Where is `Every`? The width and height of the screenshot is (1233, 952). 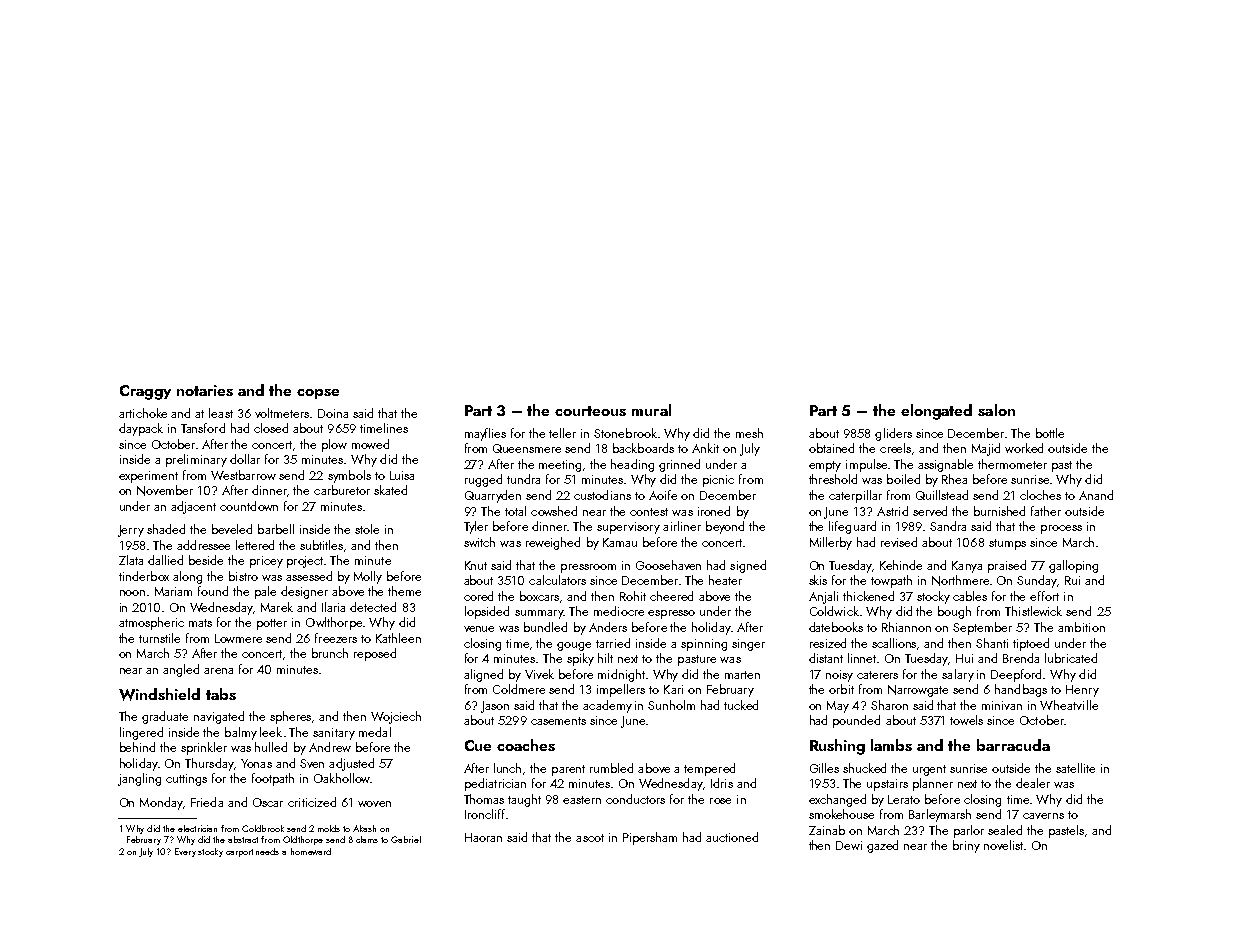
Every is located at coordinates (185, 852).
